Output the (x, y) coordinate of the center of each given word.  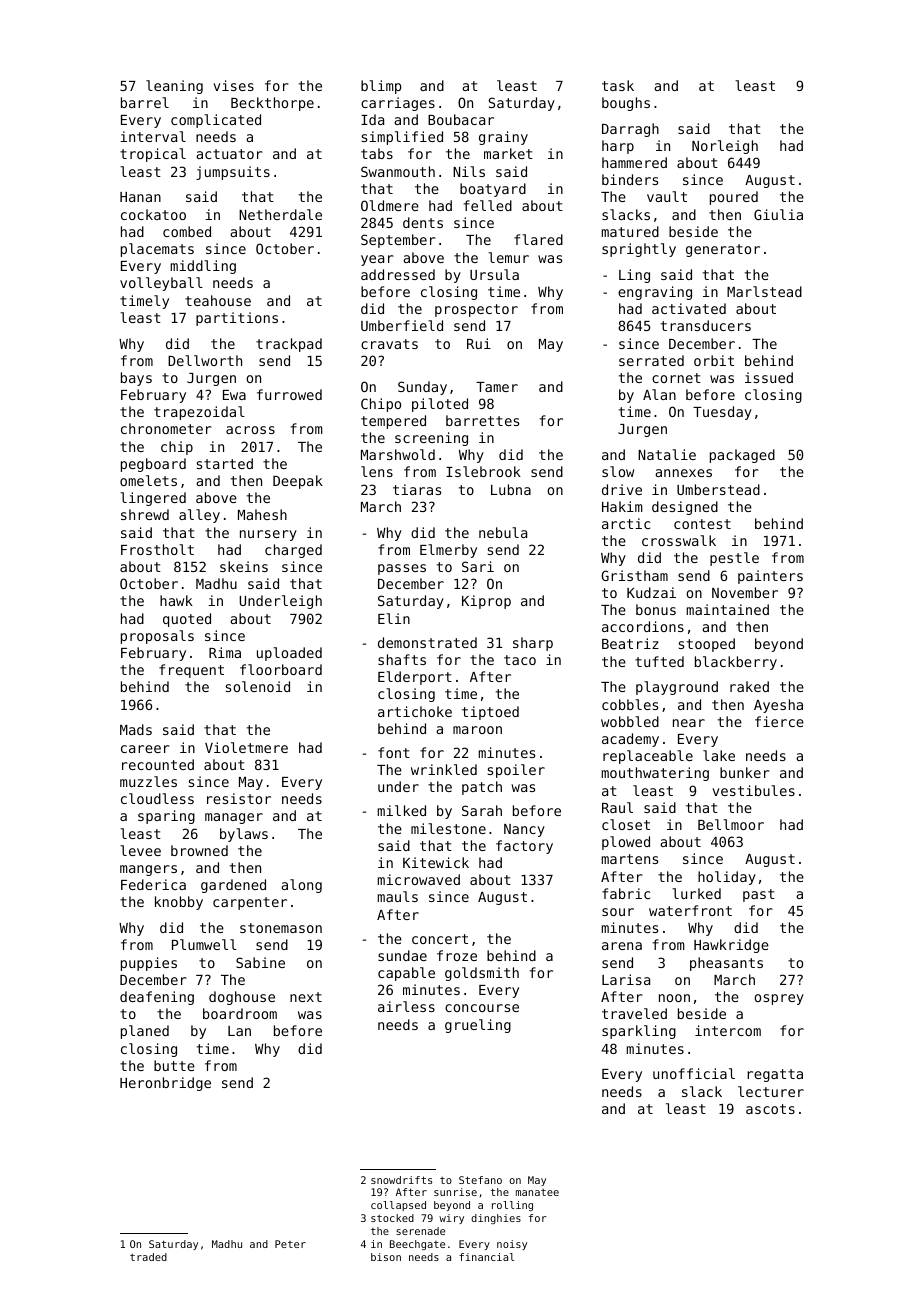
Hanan (140, 197)
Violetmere (246, 747)
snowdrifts (401, 1180)
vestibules (753, 790)
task (618, 85)
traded (148, 1257)
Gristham (634, 575)
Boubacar (461, 119)
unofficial (694, 1073)
